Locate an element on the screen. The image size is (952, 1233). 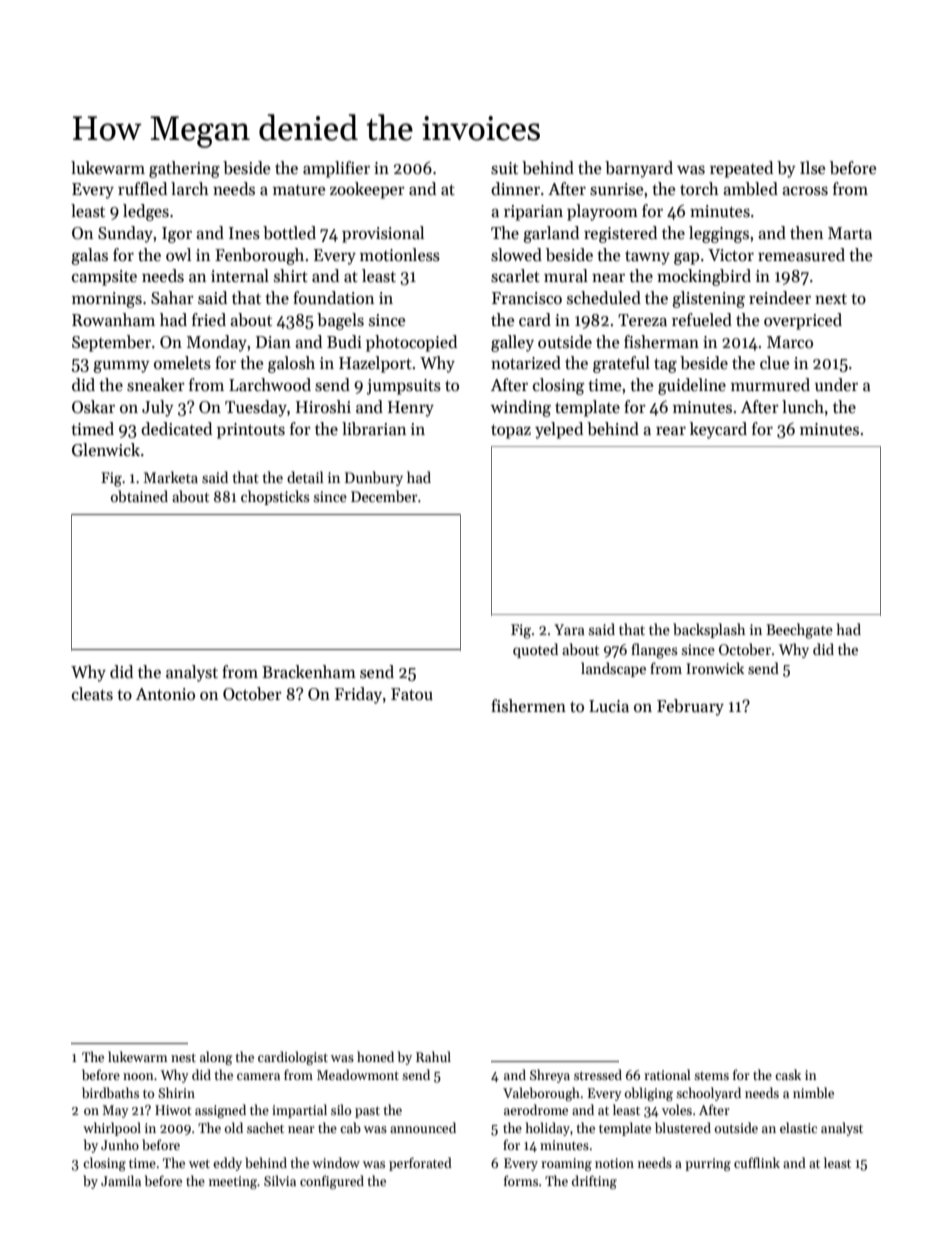
omelets is located at coordinates (182, 363).
